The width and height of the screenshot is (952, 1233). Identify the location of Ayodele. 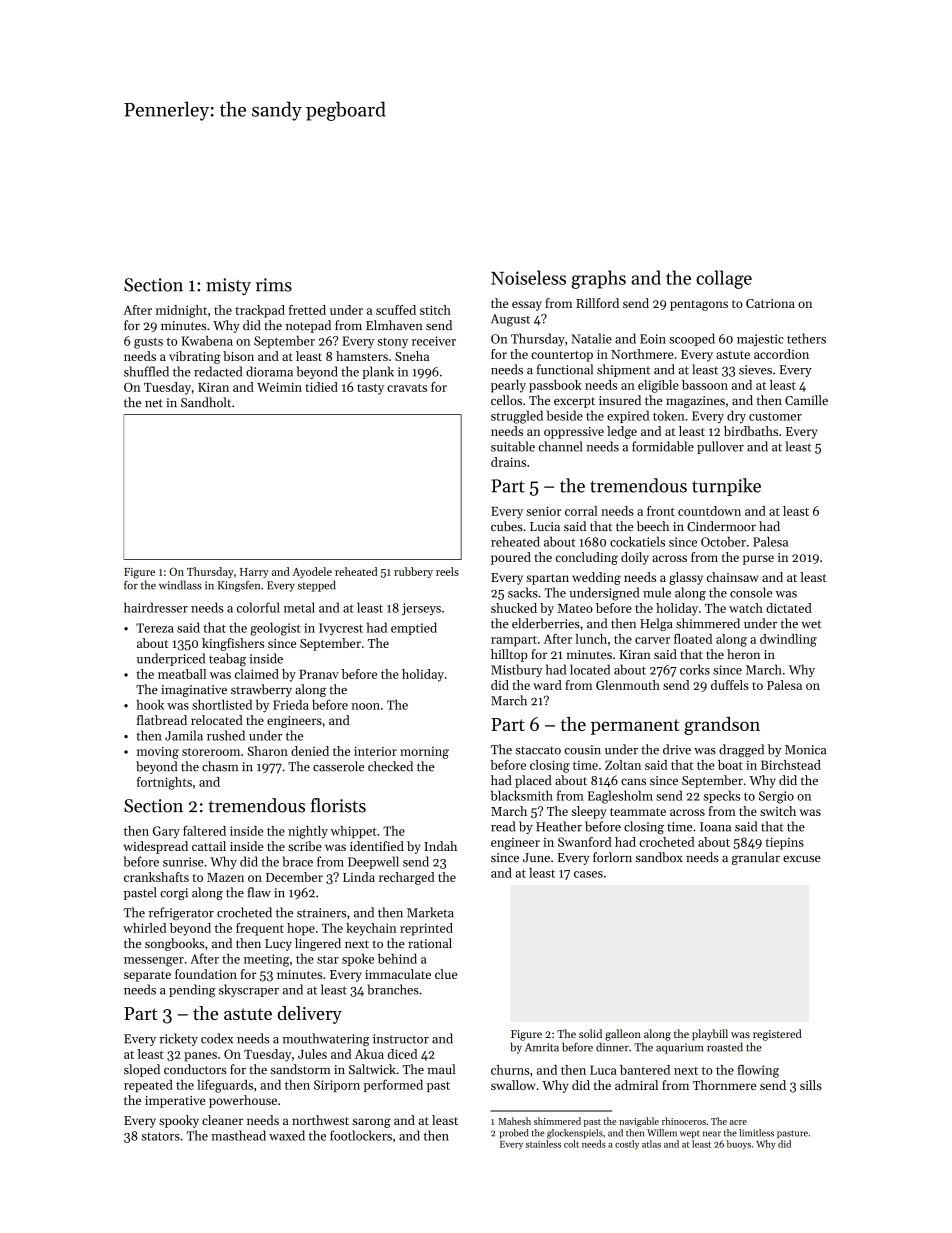
(312, 572).
